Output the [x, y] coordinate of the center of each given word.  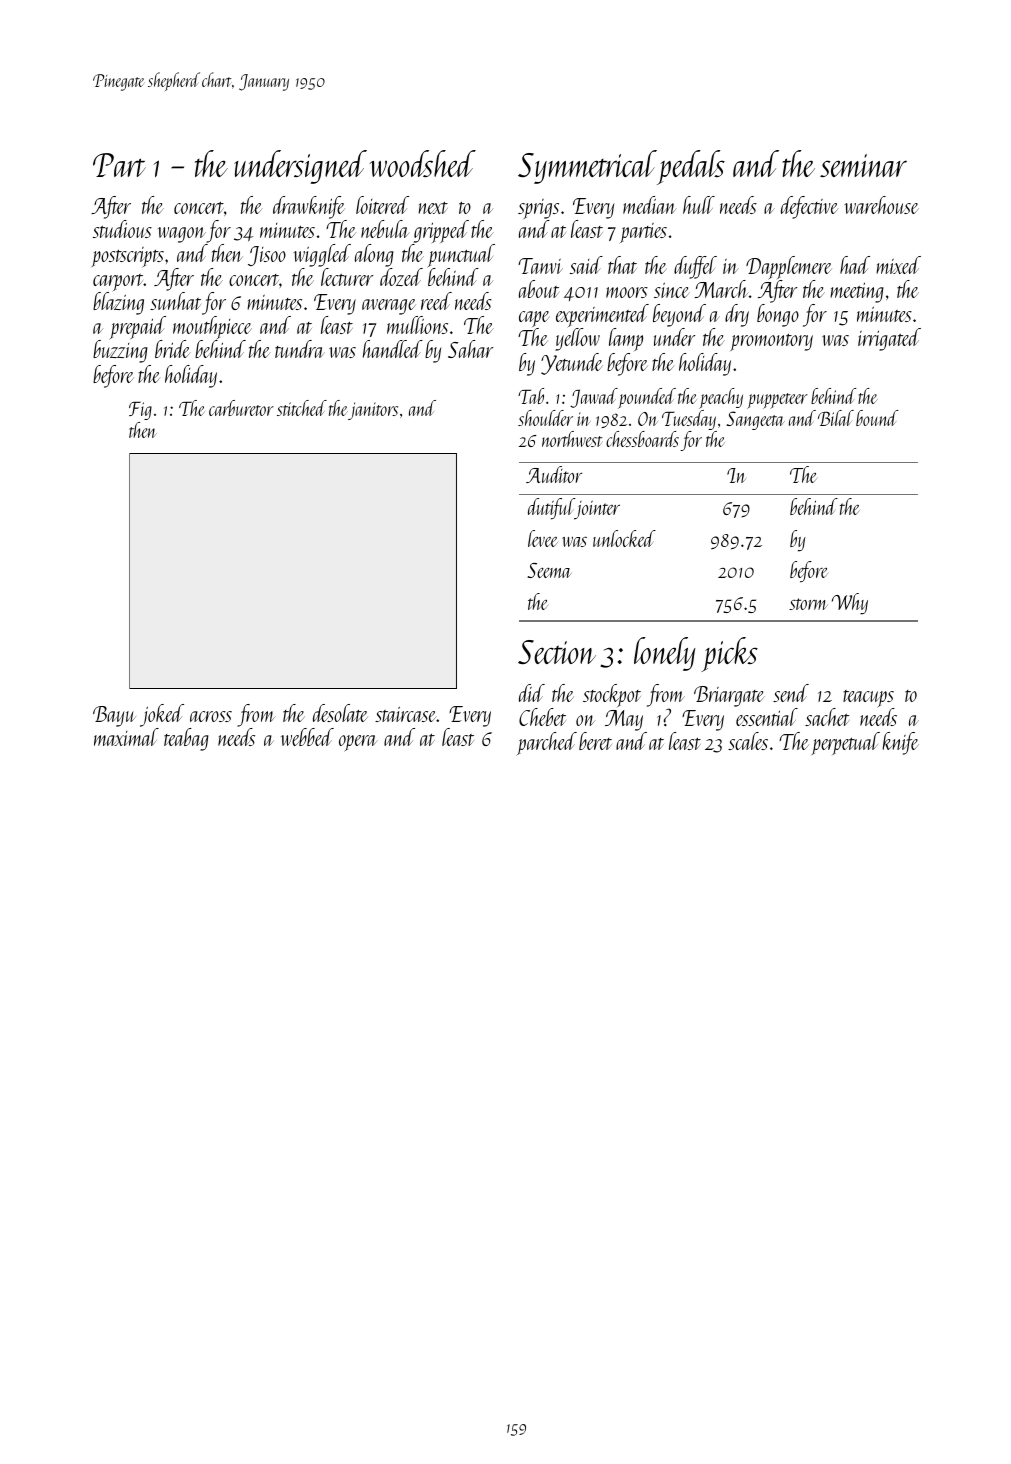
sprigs [538, 209]
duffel [695, 267]
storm [808, 604]
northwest [572, 439]
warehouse [881, 205]
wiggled [322, 255]
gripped [441, 231]
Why [850, 604]
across [211, 716]
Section [557, 652]
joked [162, 715]
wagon [182, 235]
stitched [302, 408]
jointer [597, 508]
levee [543, 538]
